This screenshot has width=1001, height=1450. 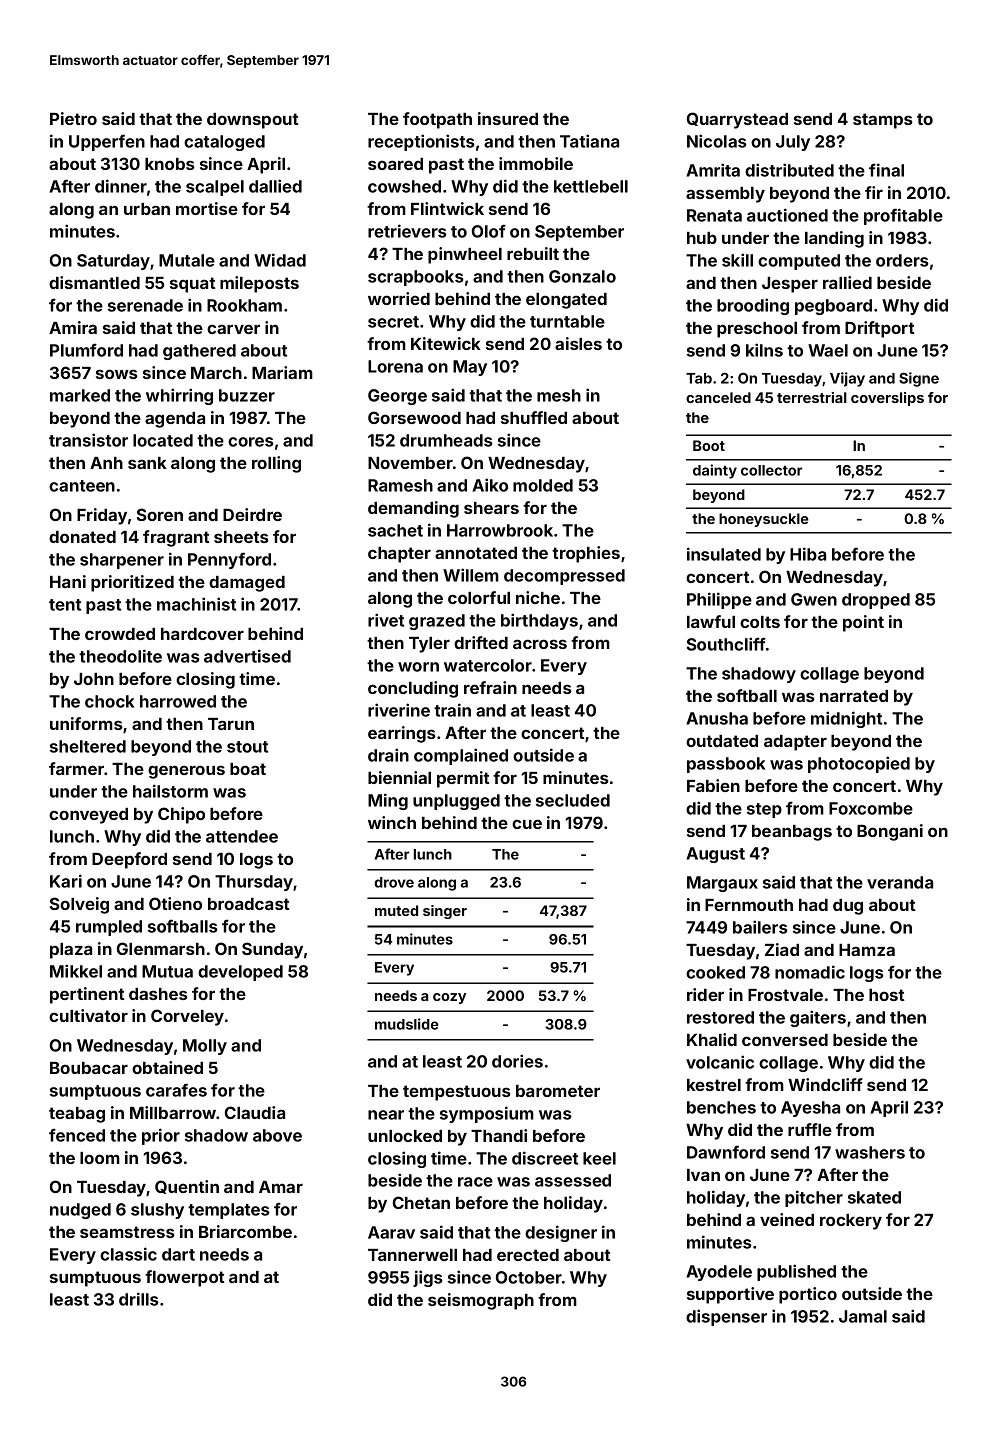 What do you see at coordinates (481, 1301) in the screenshot?
I see `seismograph` at bounding box center [481, 1301].
